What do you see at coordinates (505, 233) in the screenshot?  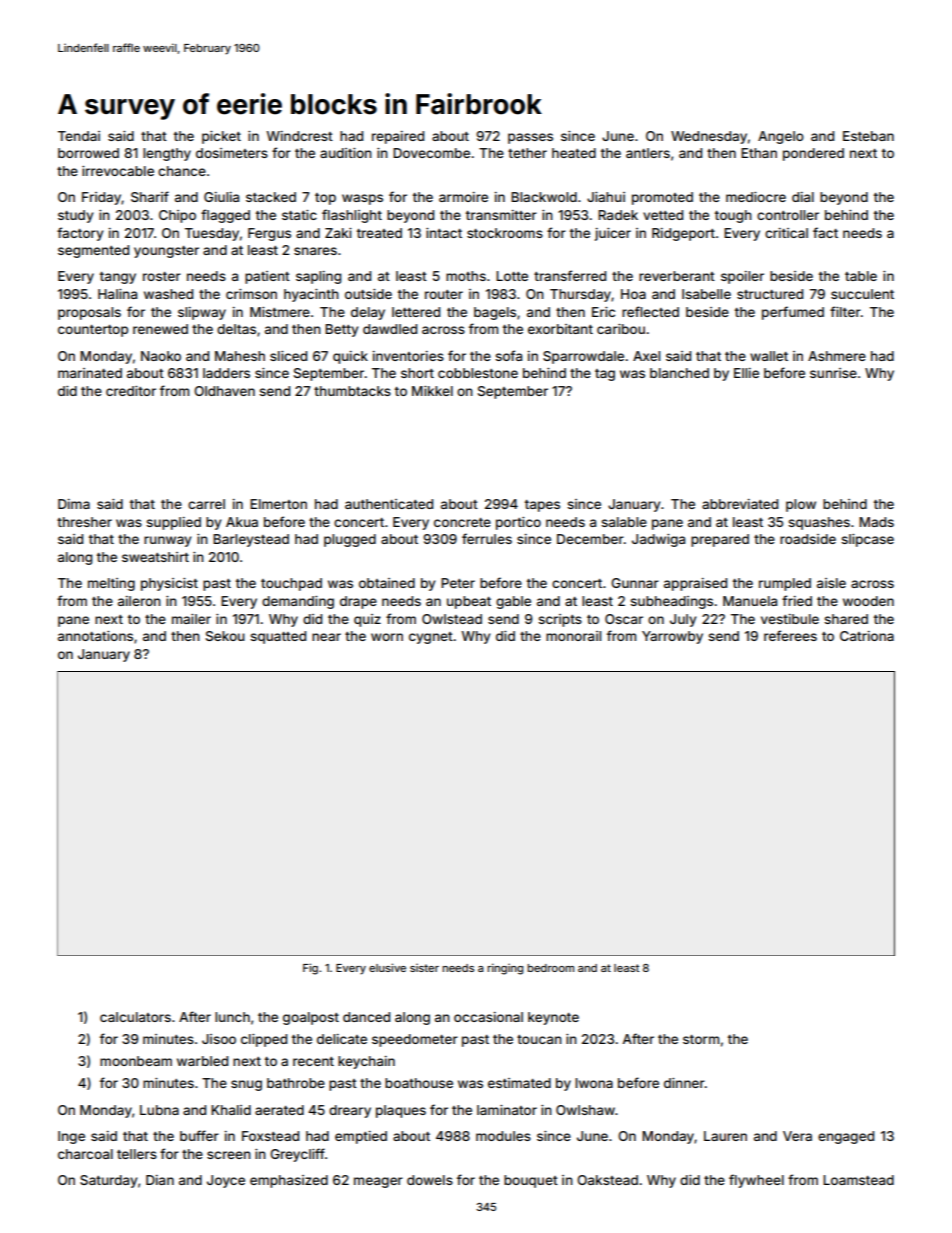 I see `stockrooms` at bounding box center [505, 233].
